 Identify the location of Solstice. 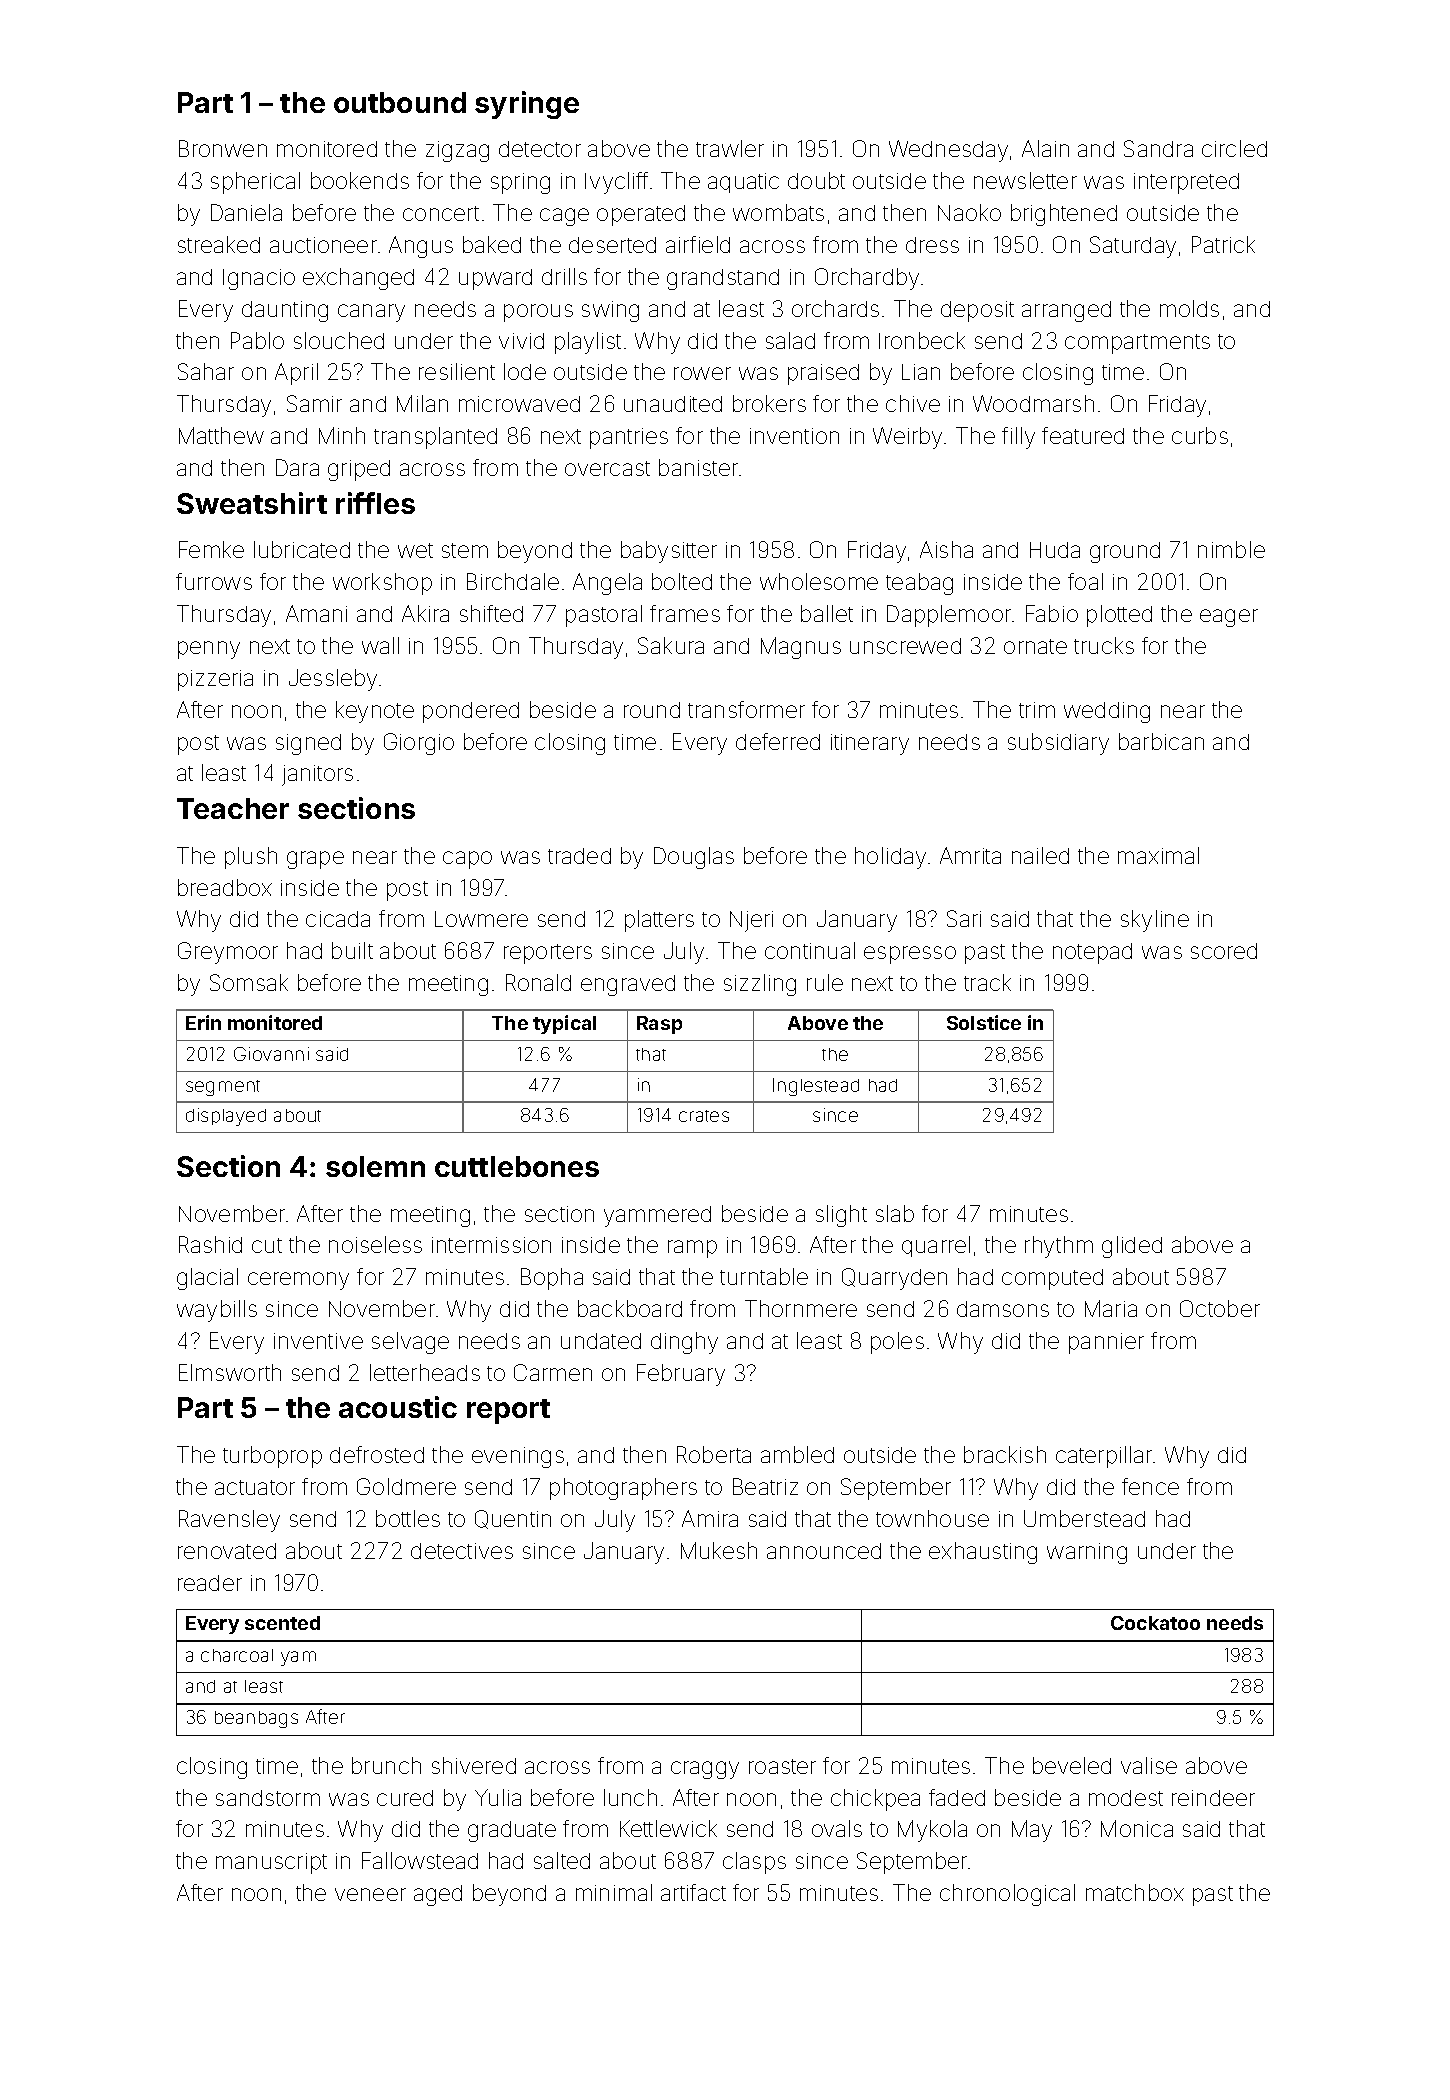
(984, 1022).
